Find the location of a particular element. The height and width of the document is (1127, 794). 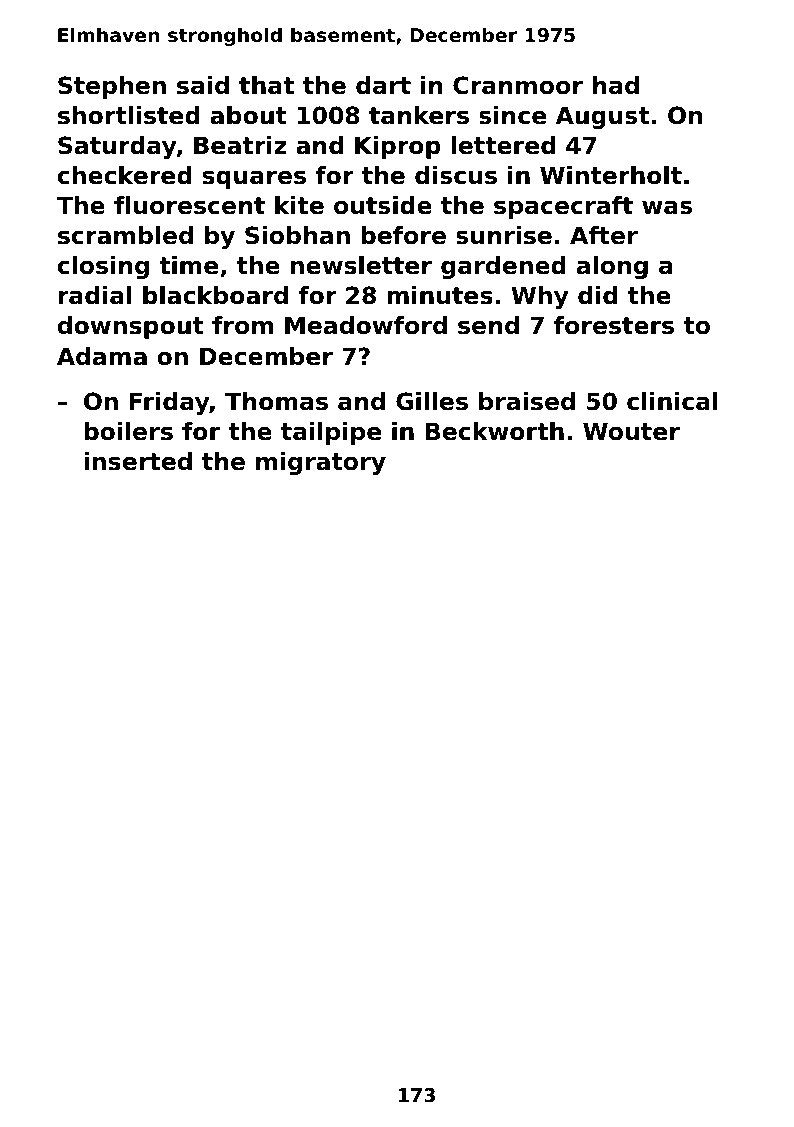

tankers is located at coordinates (419, 115).
